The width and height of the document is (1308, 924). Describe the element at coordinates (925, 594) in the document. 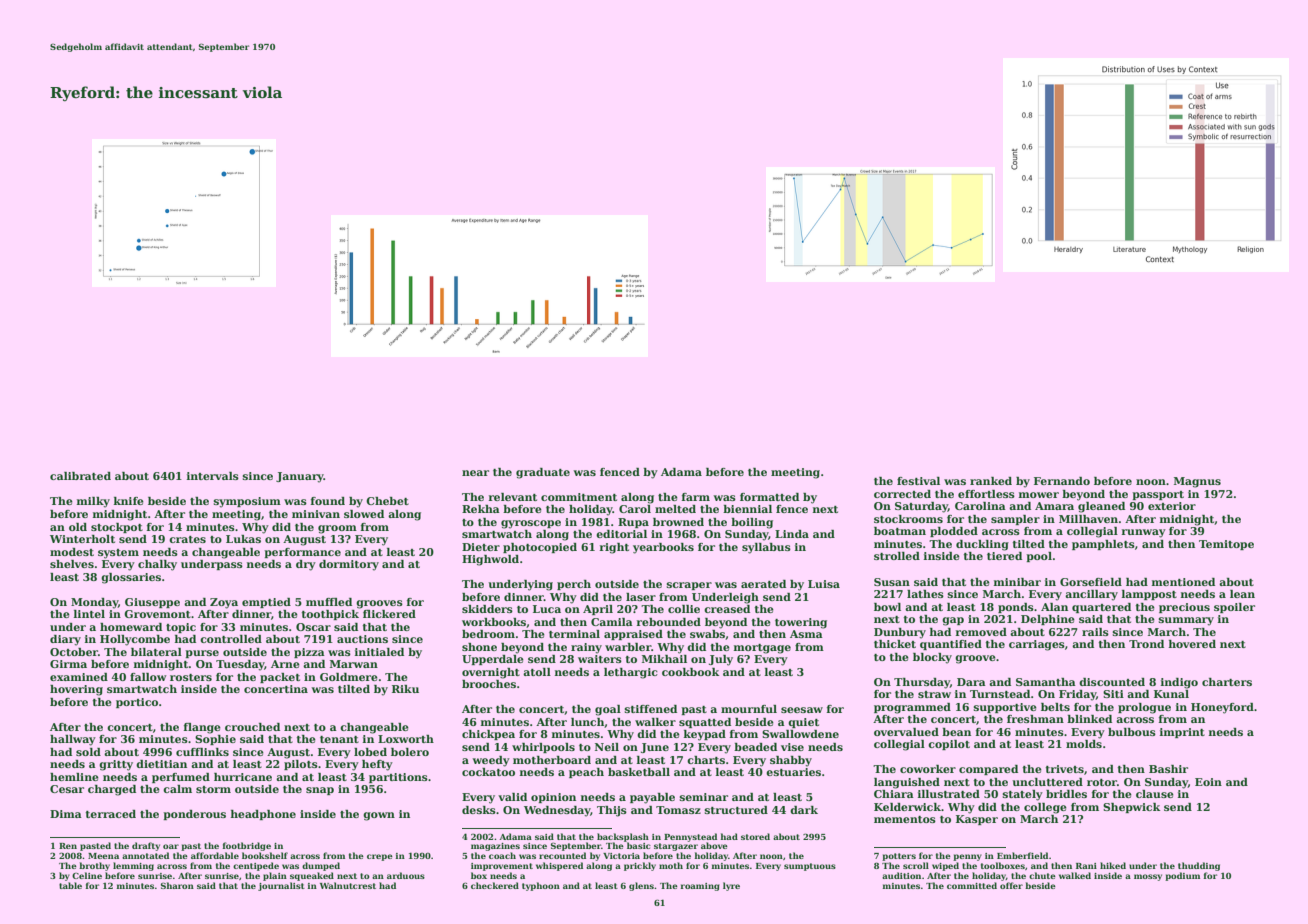

I see `lathes` at that location.
